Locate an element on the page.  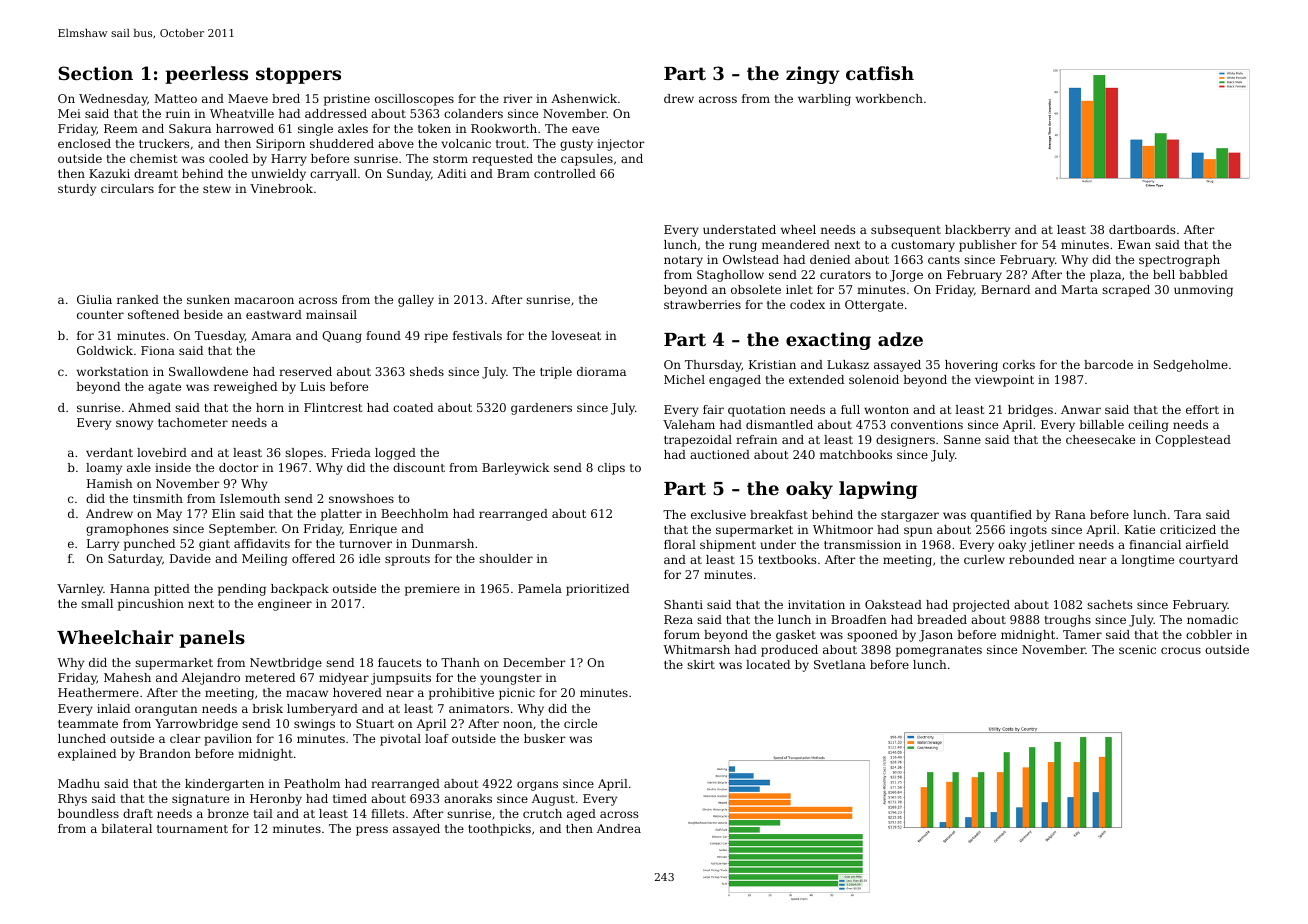
sturdy is located at coordinates (77, 190).
